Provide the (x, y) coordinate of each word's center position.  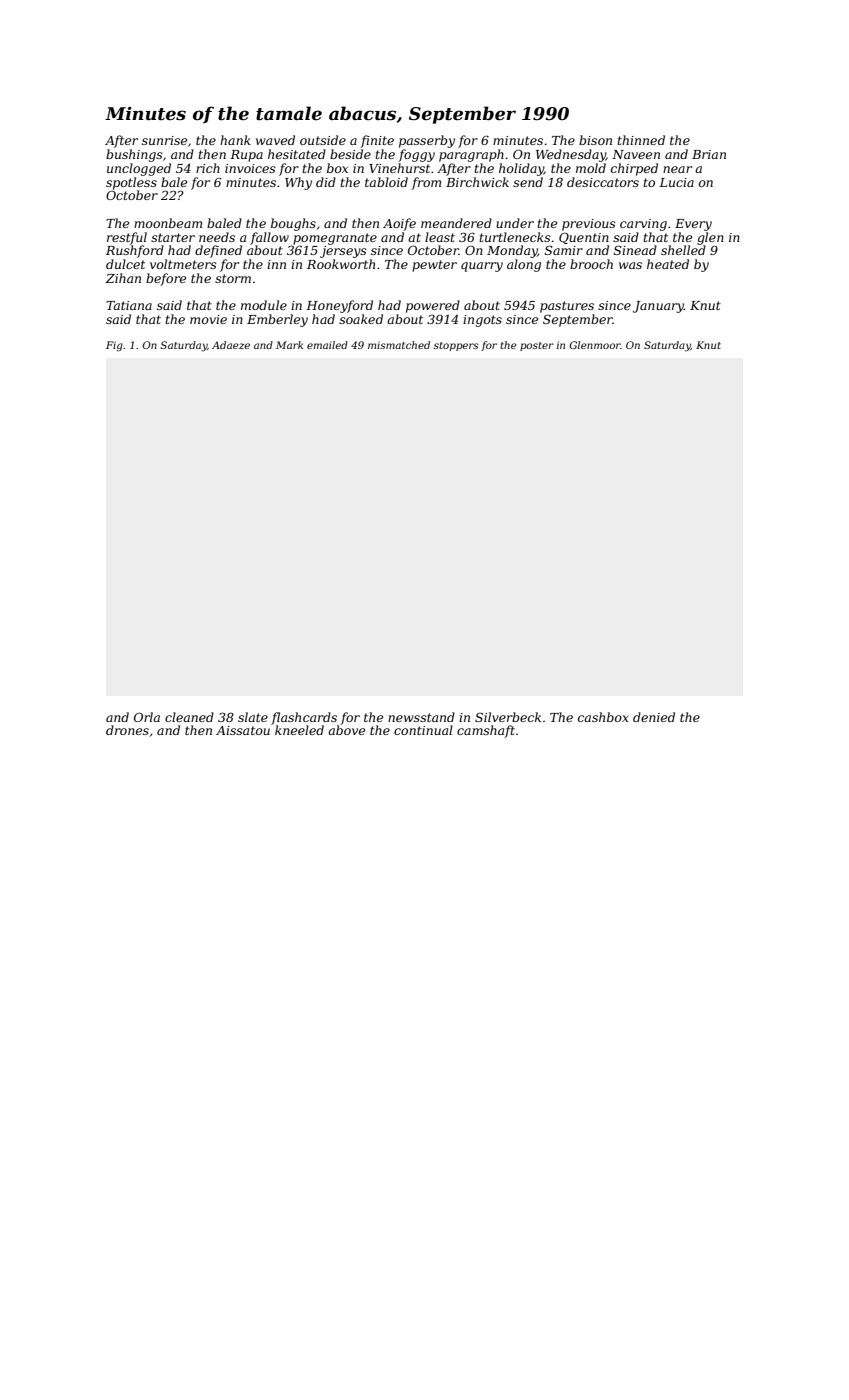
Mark (289, 345)
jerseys (343, 252)
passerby (427, 141)
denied (654, 717)
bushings (134, 155)
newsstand (421, 717)
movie (208, 319)
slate (253, 717)
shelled (683, 250)
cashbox (603, 717)
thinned (641, 140)
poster (537, 346)
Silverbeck (508, 717)
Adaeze (231, 345)
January (658, 307)
